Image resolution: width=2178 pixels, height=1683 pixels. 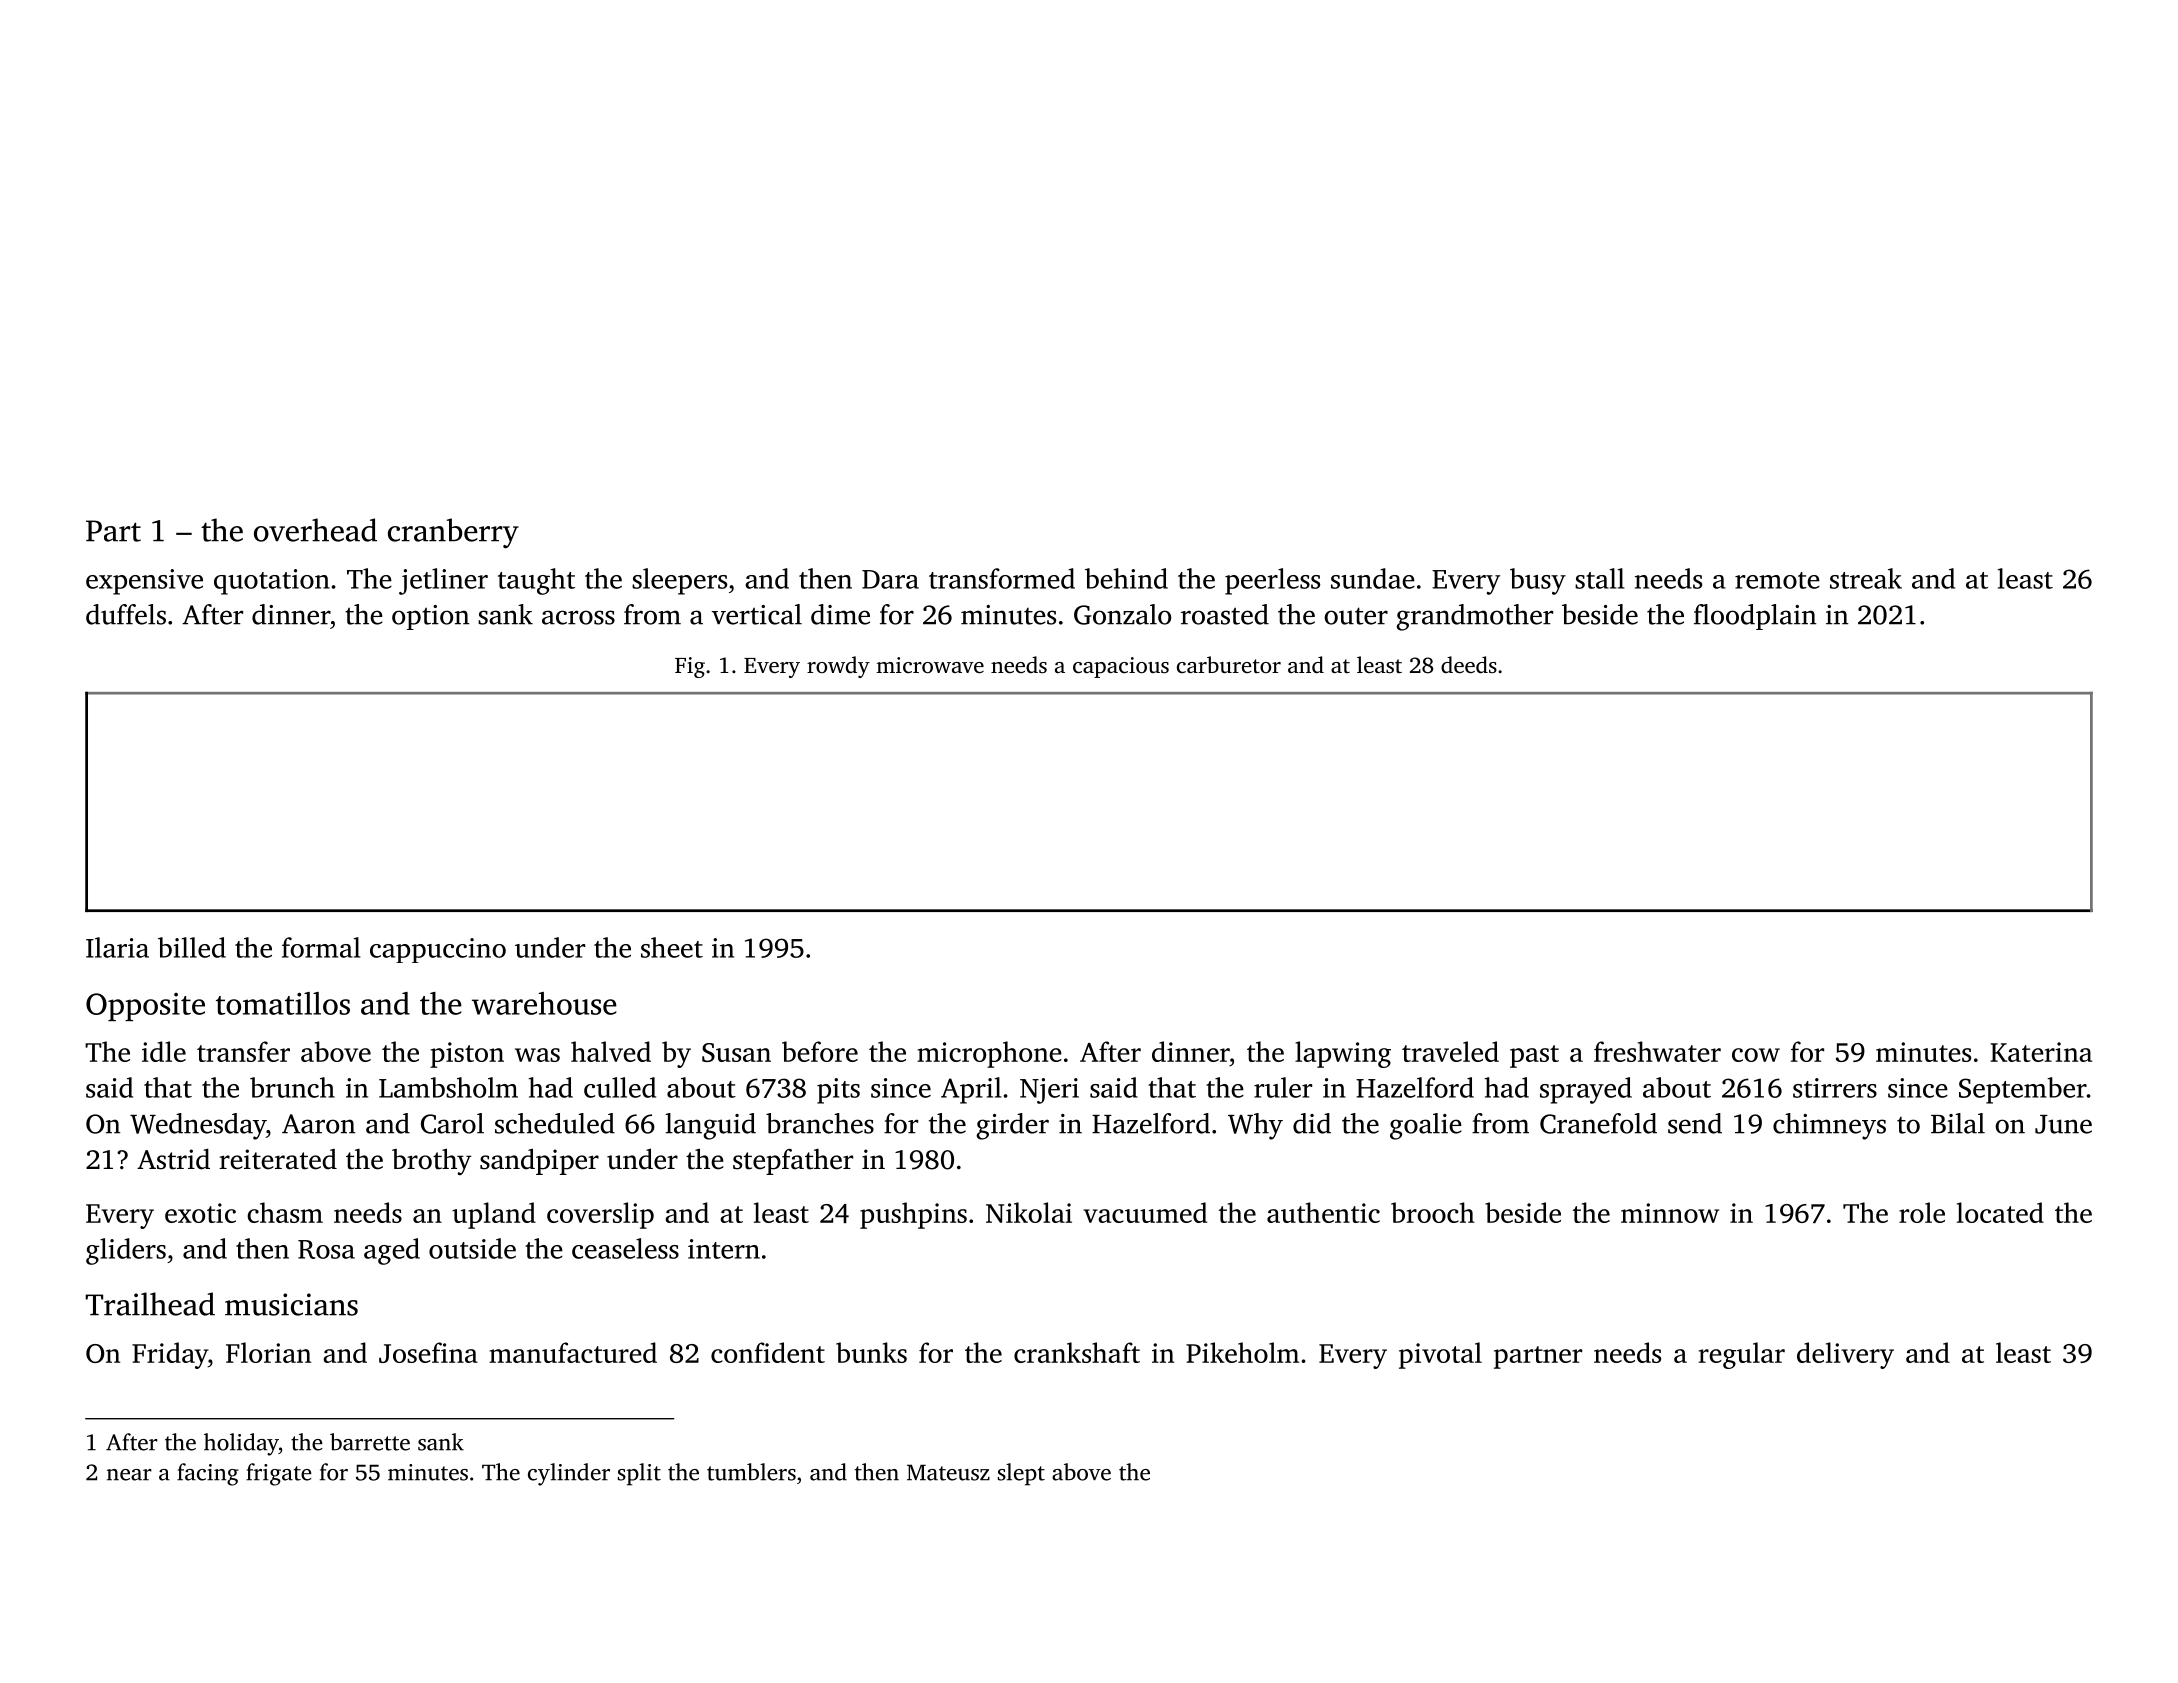 I want to click on Opposite, so click(x=145, y=1007).
